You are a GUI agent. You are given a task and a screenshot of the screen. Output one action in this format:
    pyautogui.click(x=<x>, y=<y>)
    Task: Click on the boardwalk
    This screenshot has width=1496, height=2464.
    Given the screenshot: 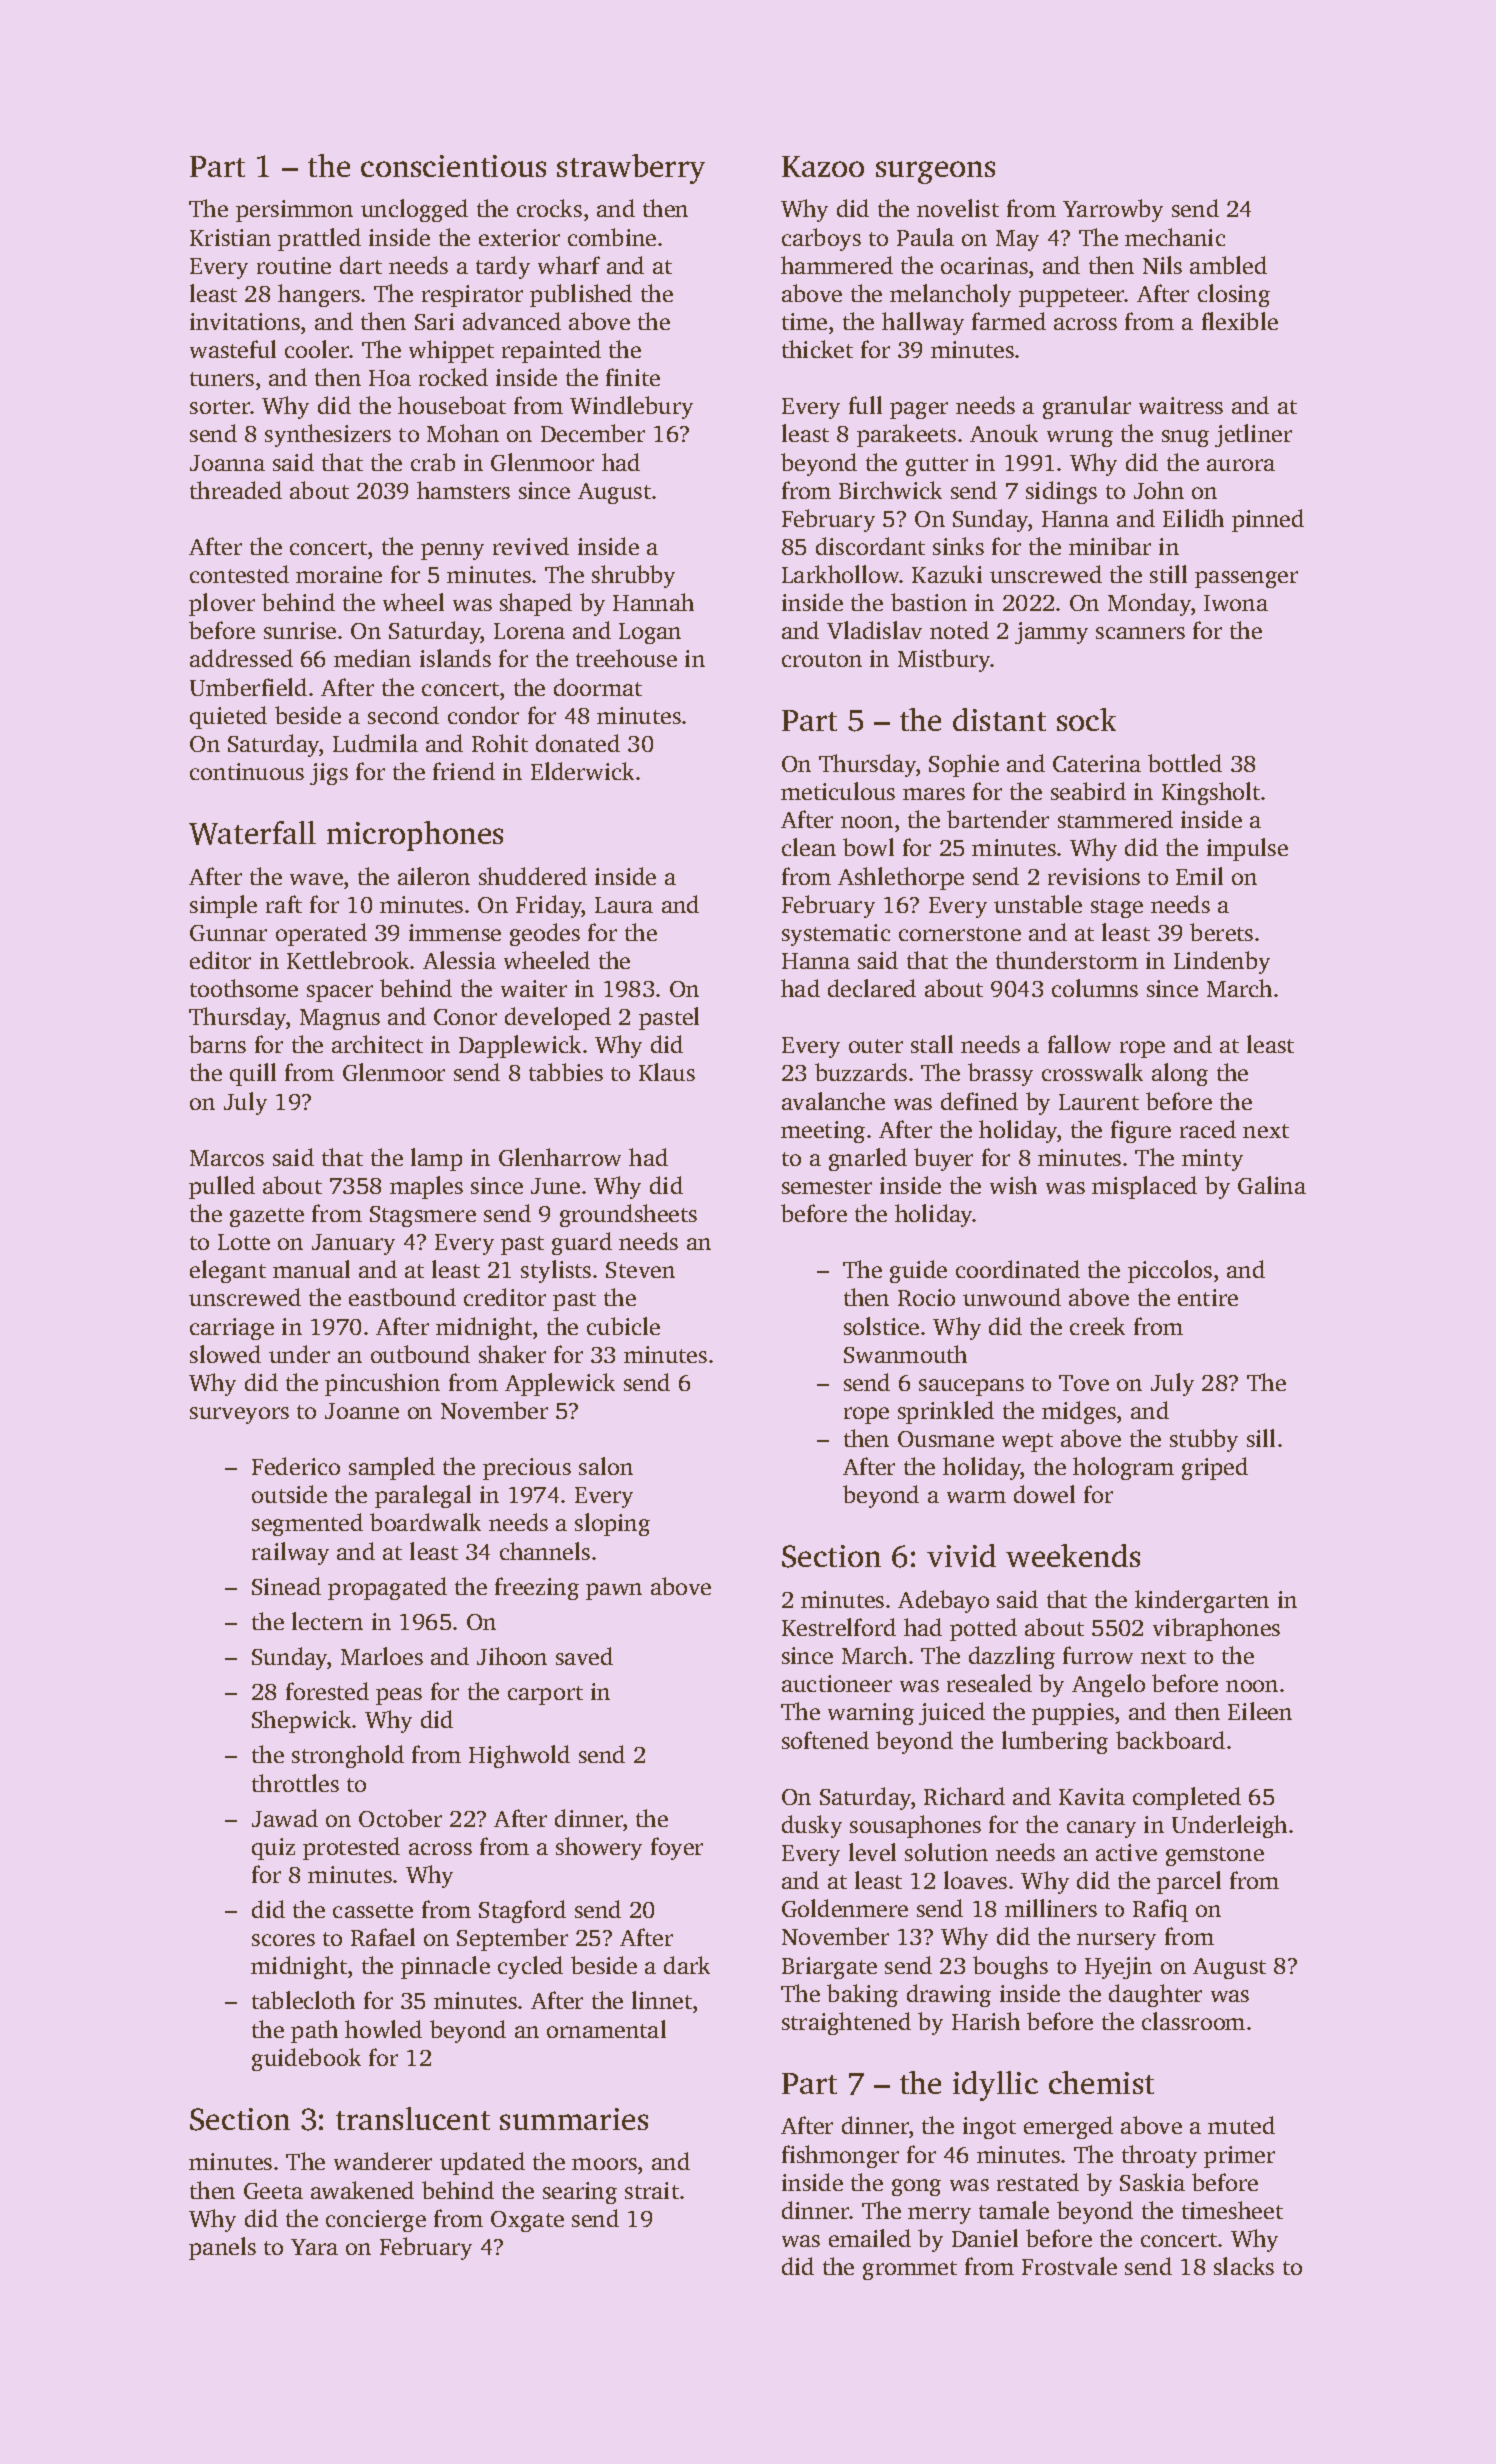 What is the action you would take?
    pyautogui.click(x=425, y=1522)
